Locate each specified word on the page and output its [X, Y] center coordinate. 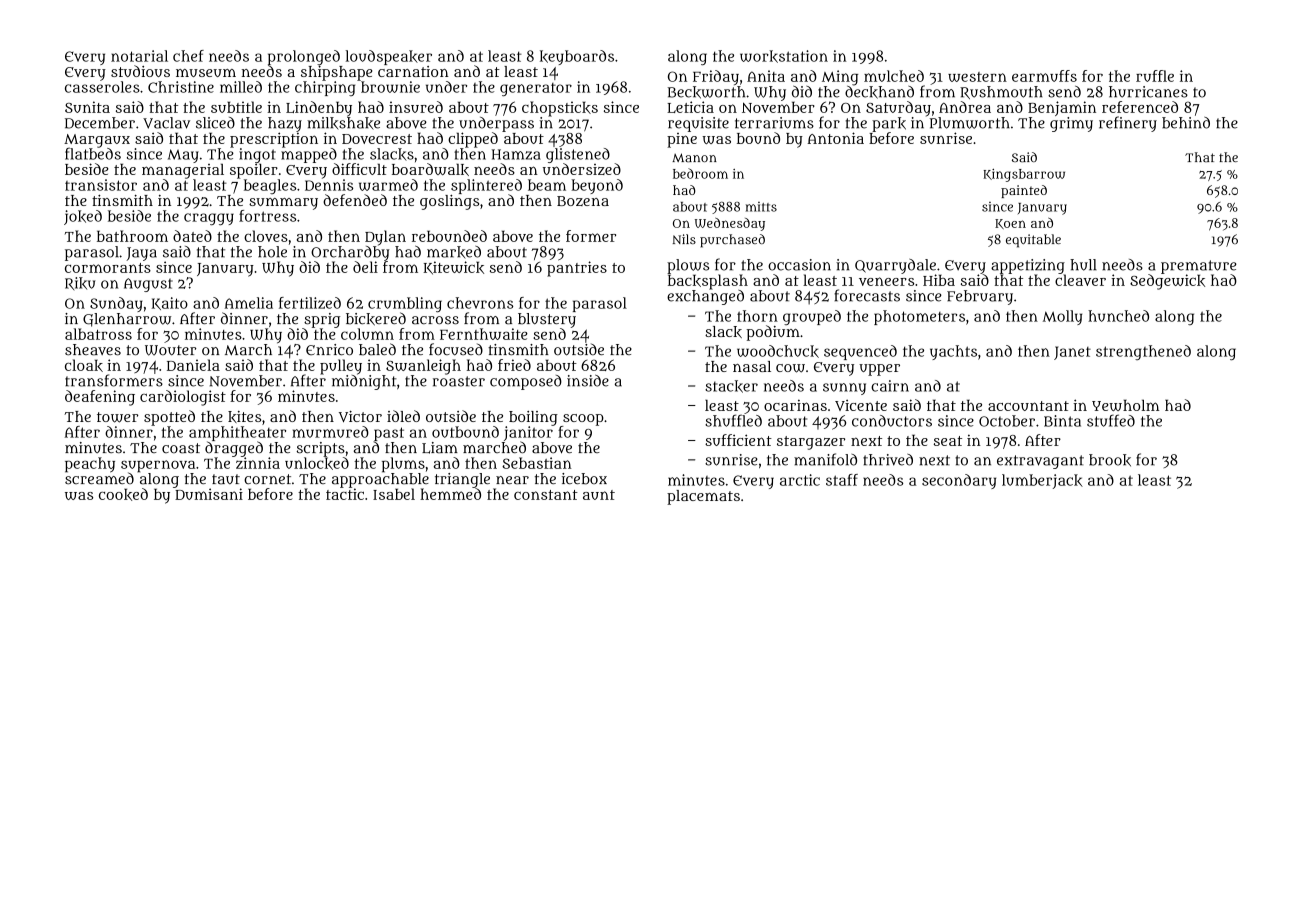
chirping [325, 88]
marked [454, 252]
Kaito [170, 303]
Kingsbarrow [1024, 175]
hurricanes [1148, 92]
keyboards [577, 57]
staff [842, 480]
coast [181, 448]
